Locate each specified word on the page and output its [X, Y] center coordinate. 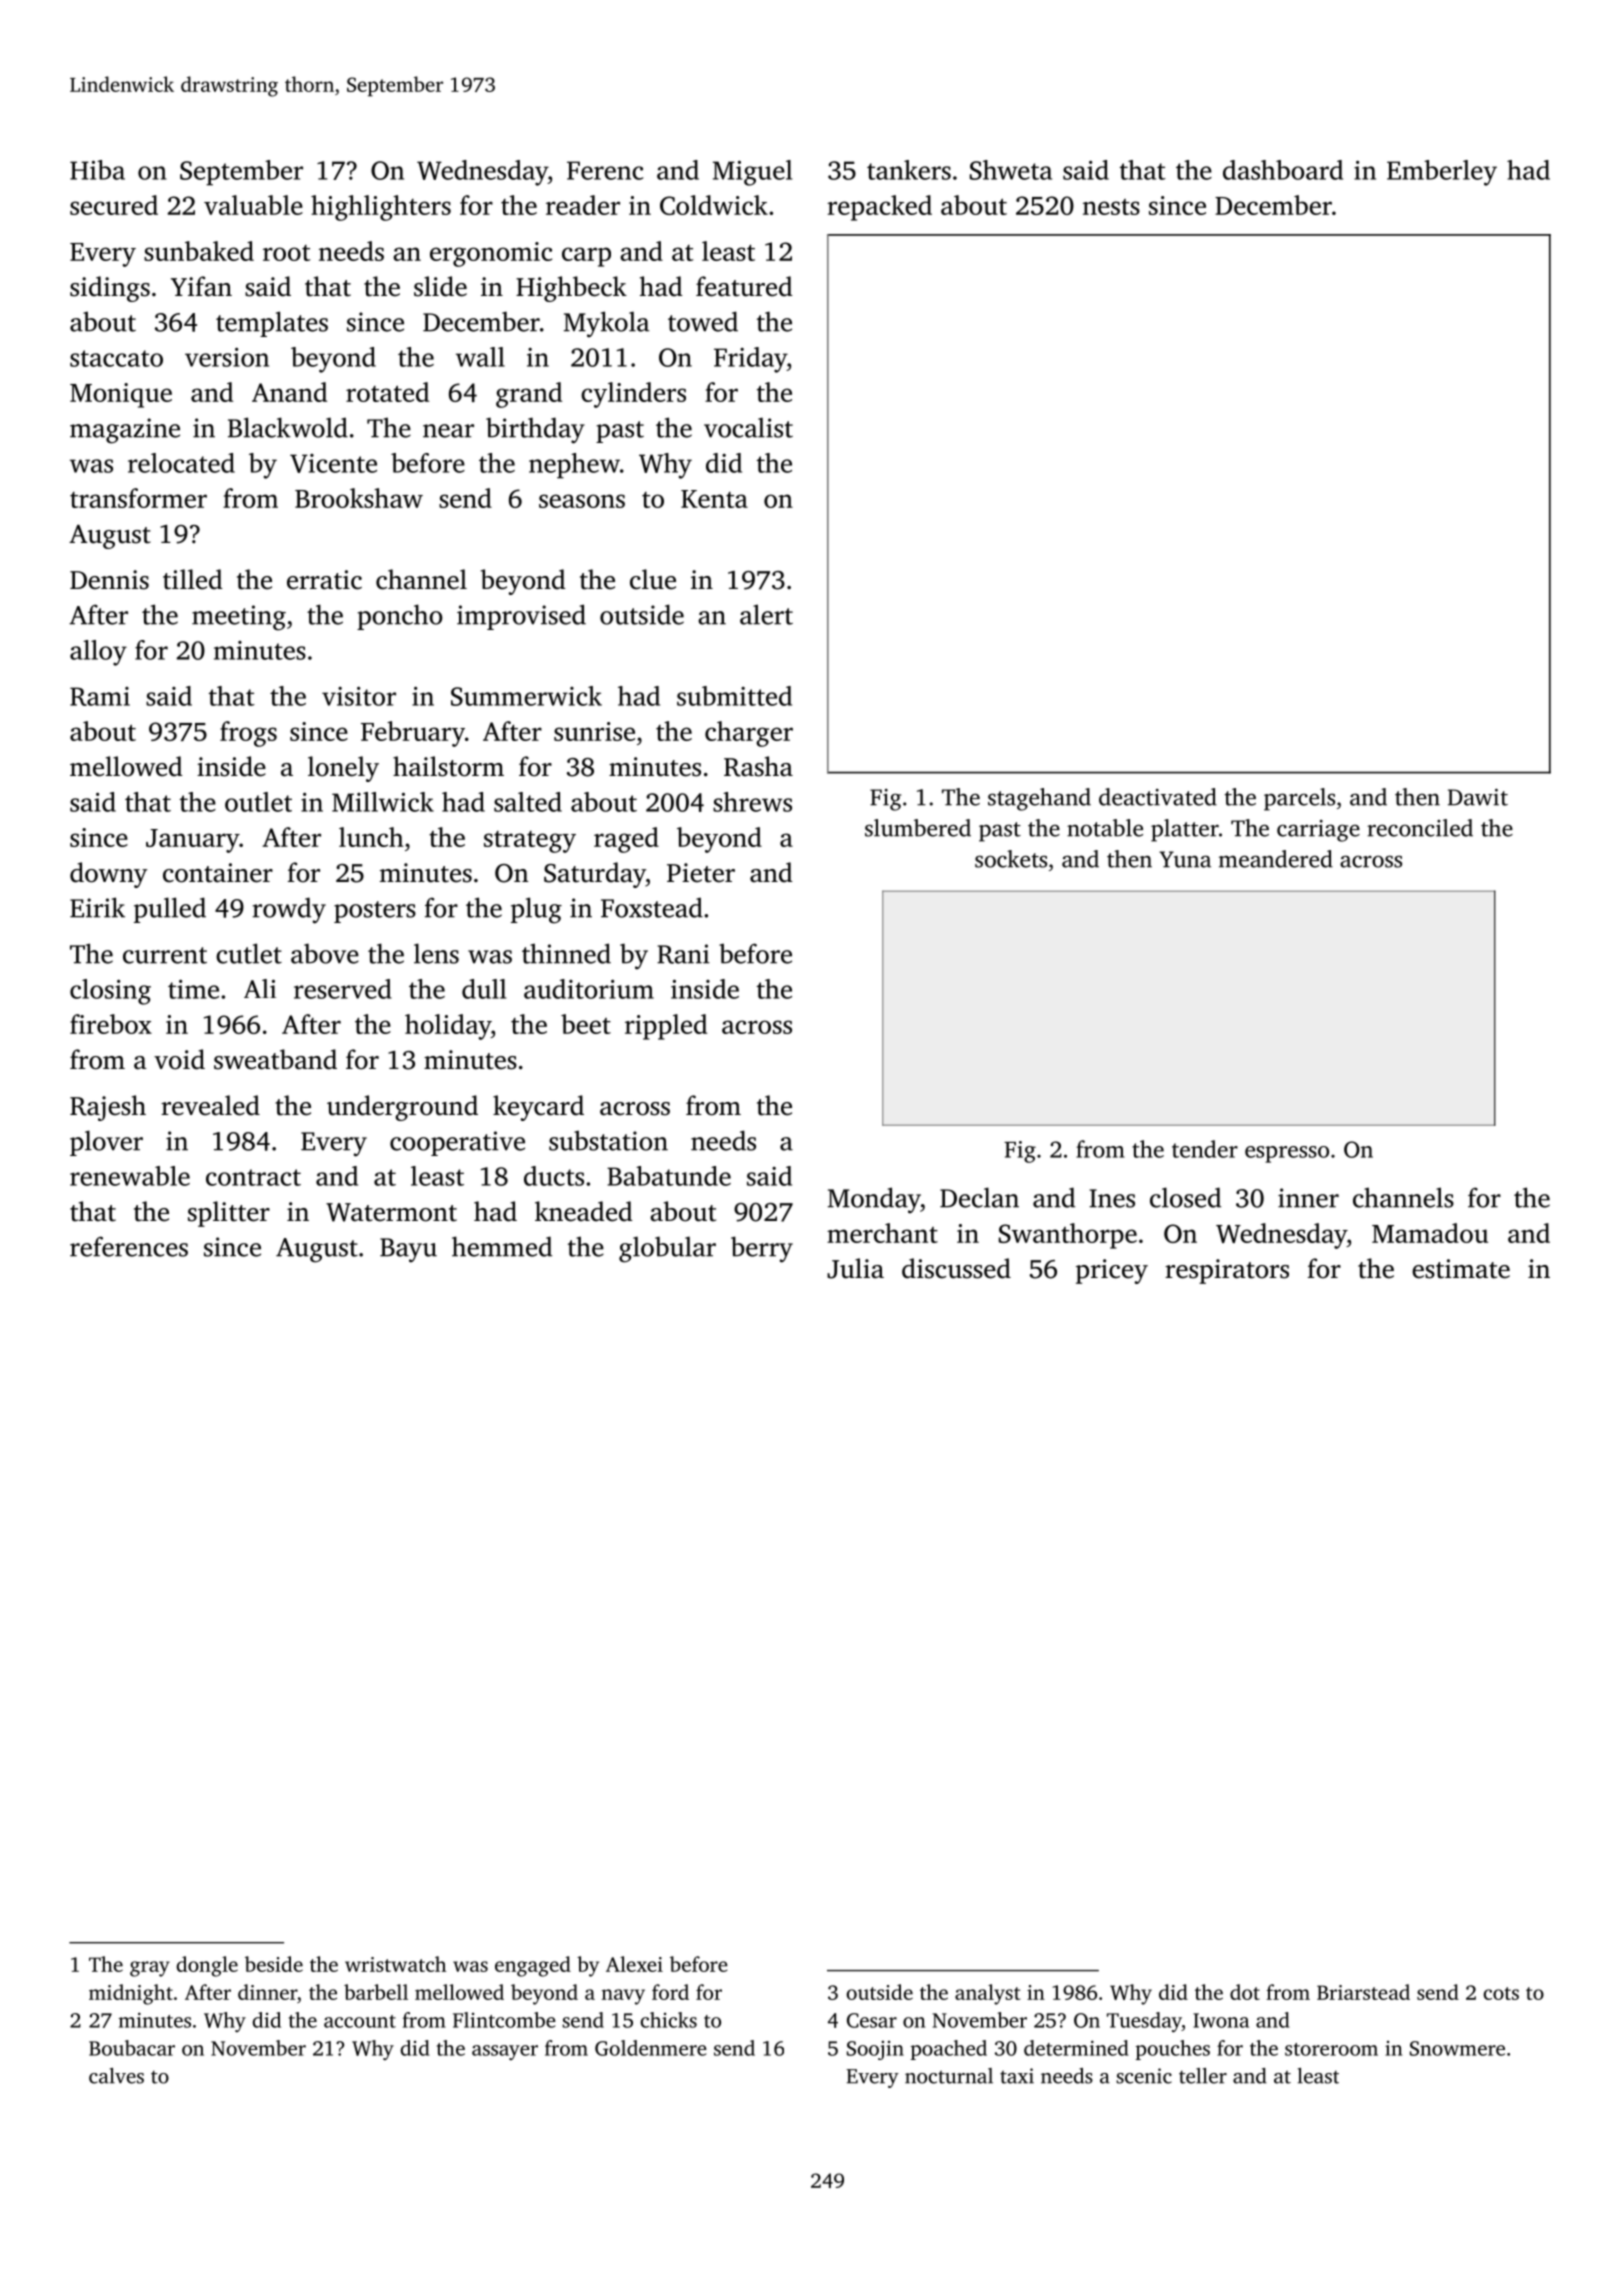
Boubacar [132, 2048]
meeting [239, 618]
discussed [956, 1268]
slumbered [918, 828]
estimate [1461, 1269]
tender [1205, 1149]
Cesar [872, 2020]
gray [150, 1969]
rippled [666, 1027]
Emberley [1442, 173]
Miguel [752, 173]
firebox [111, 1024]
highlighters [381, 208]
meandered [1276, 859]
